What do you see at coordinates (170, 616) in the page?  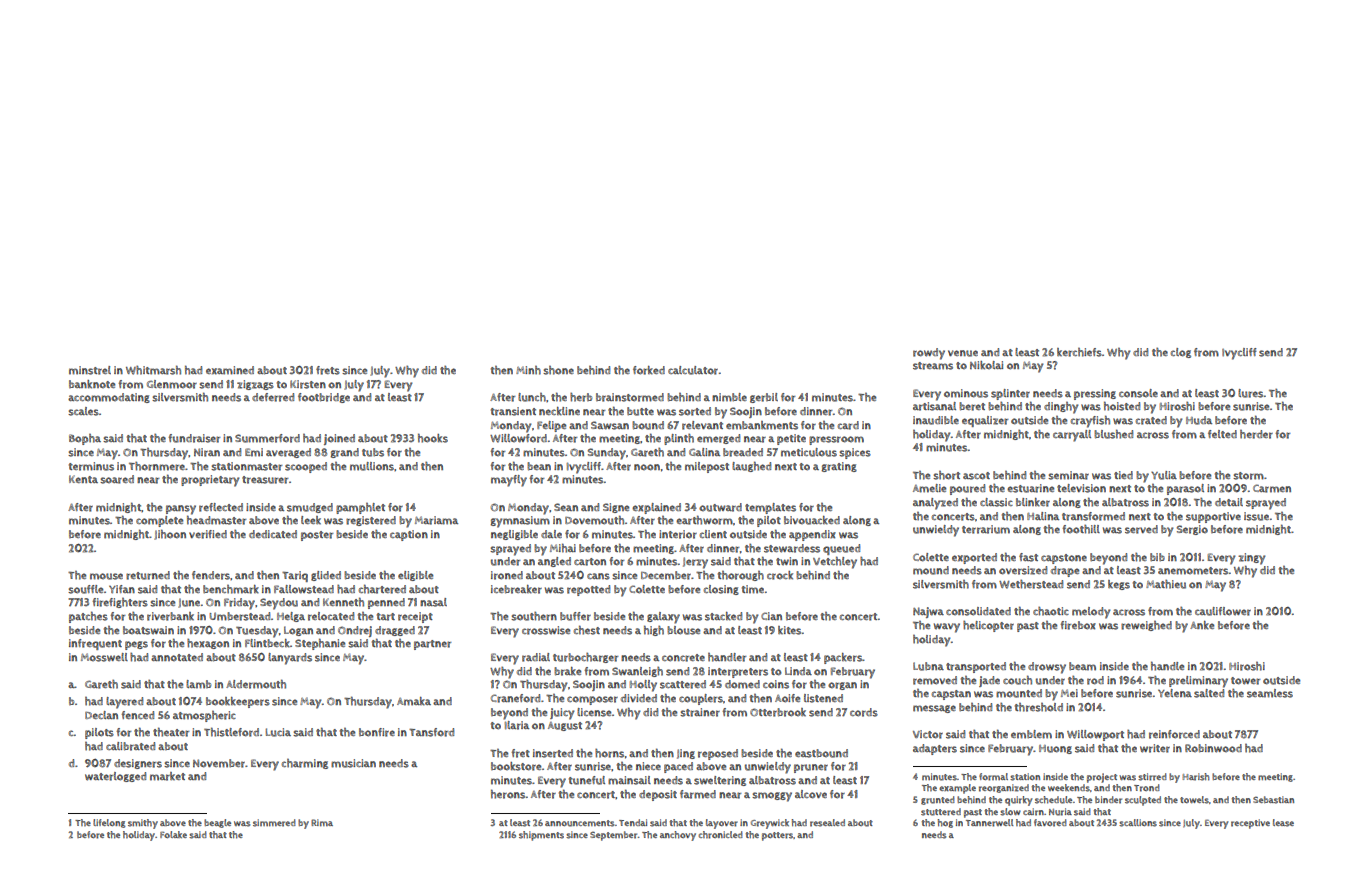 I see `riverbank` at bounding box center [170, 616].
